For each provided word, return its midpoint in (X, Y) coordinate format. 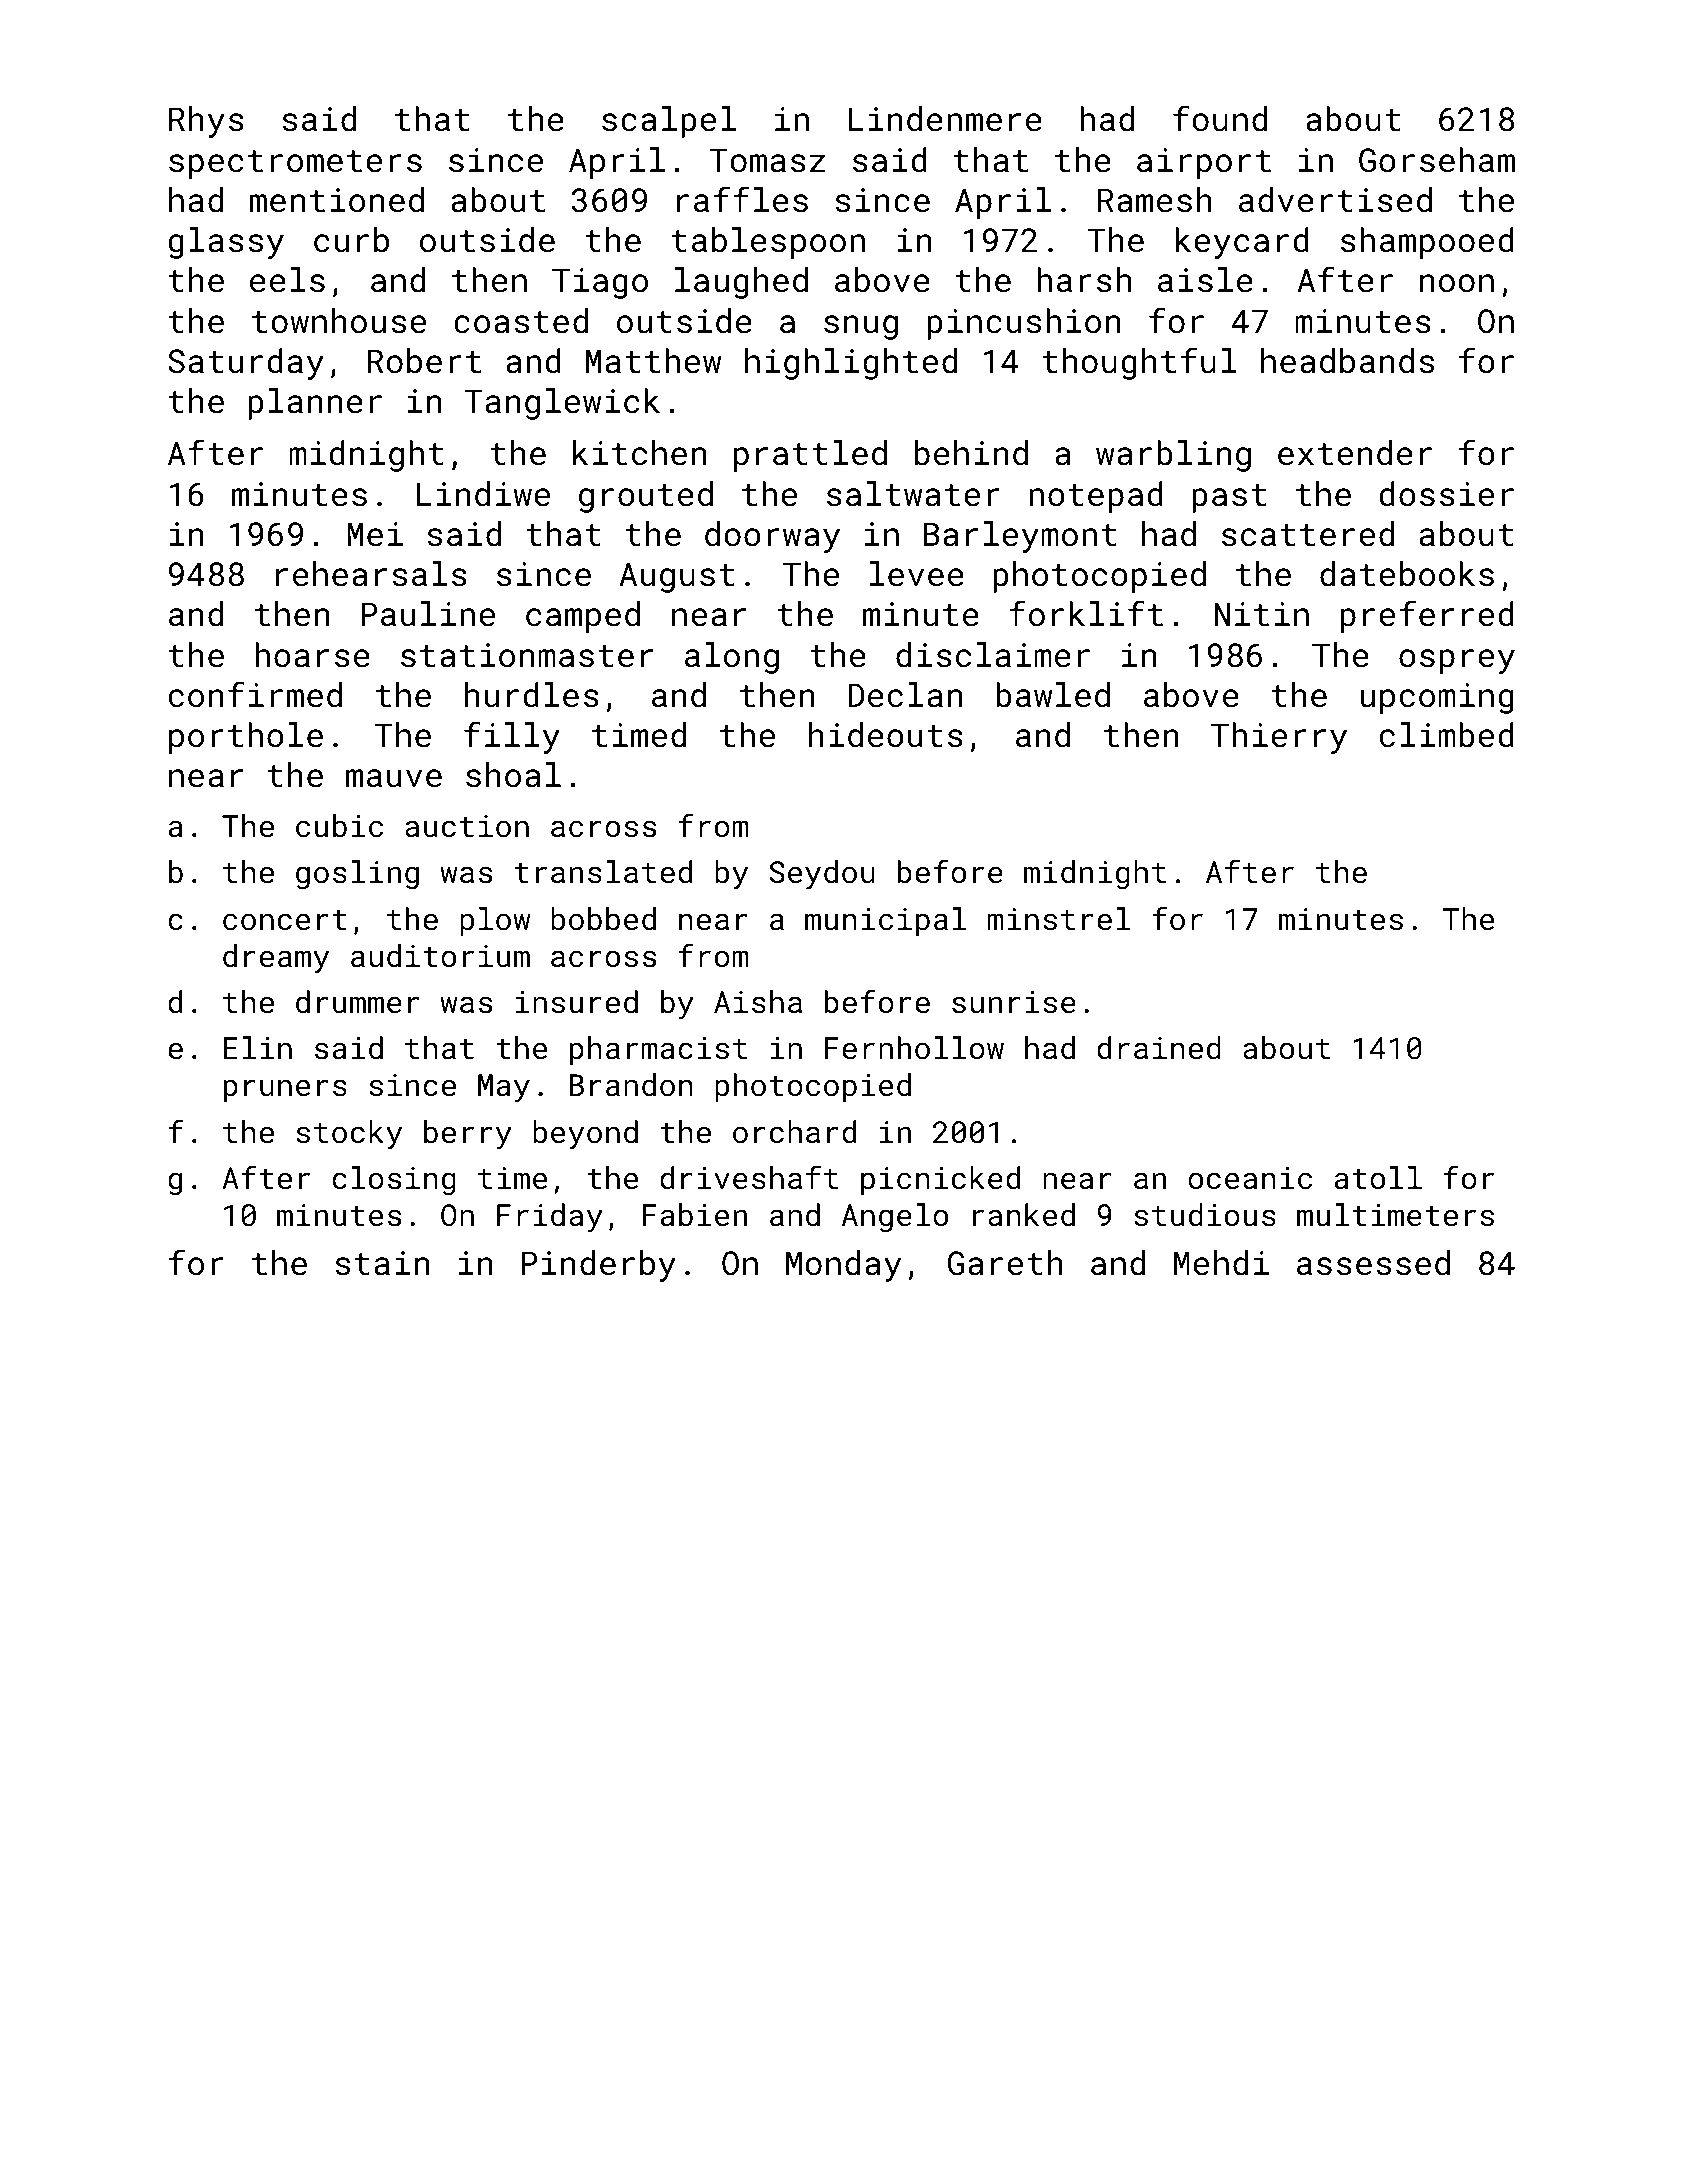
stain (382, 1263)
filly (512, 737)
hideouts (886, 735)
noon (1457, 283)
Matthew (653, 361)
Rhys (206, 122)
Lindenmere (945, 119)
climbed (1447, 735)
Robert (424, 361)
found (1220, 118)
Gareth (1005, 1263)
